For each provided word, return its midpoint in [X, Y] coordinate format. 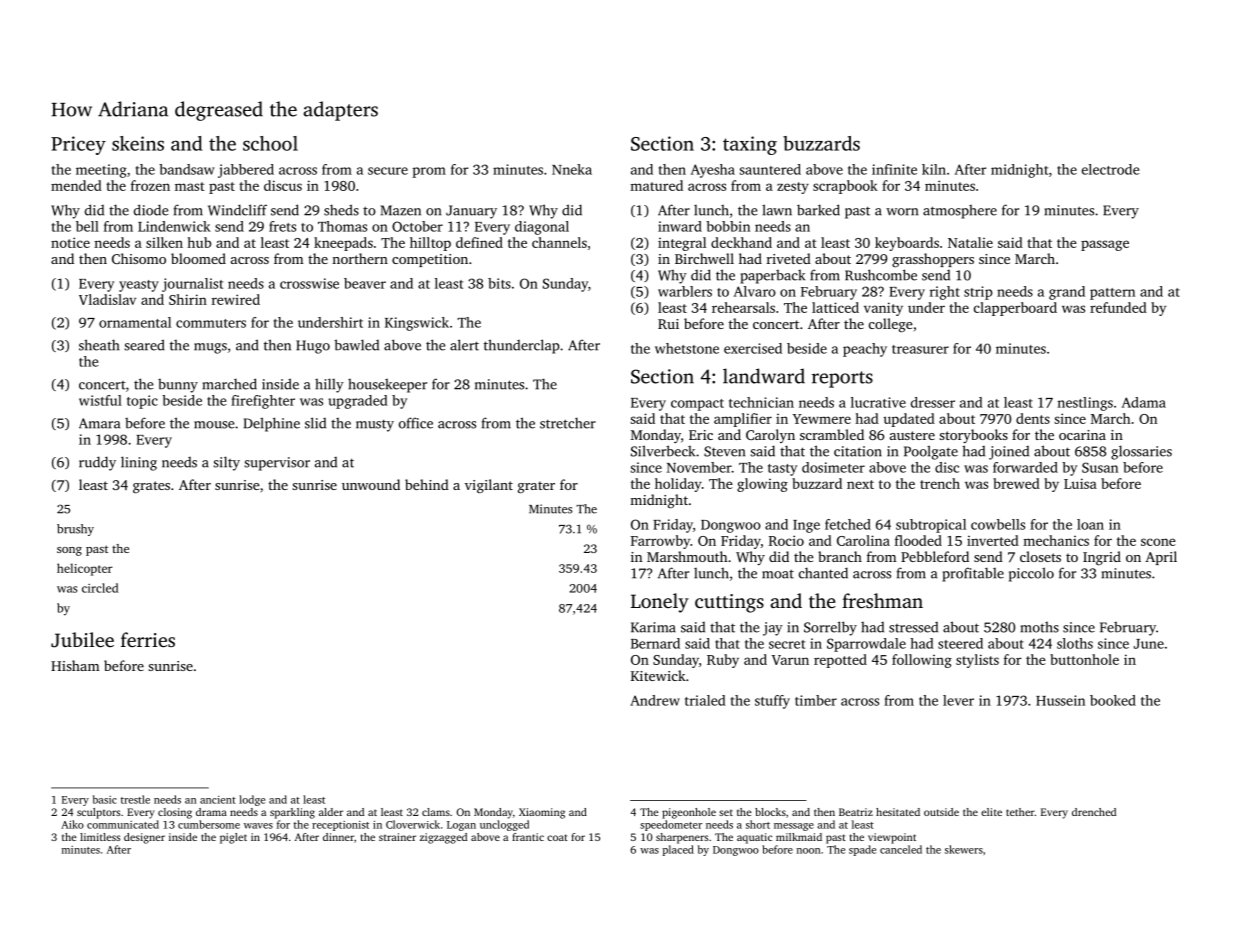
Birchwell [704, 258]
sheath [99, 345]
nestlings [1085, 404]
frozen [150, 185]
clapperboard [1015, 309]
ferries [148, 639]
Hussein [1060, 700]
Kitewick [658, 675]
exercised [753, 348]
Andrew [655, 700]
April [1161, 558]
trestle [135, 799]
